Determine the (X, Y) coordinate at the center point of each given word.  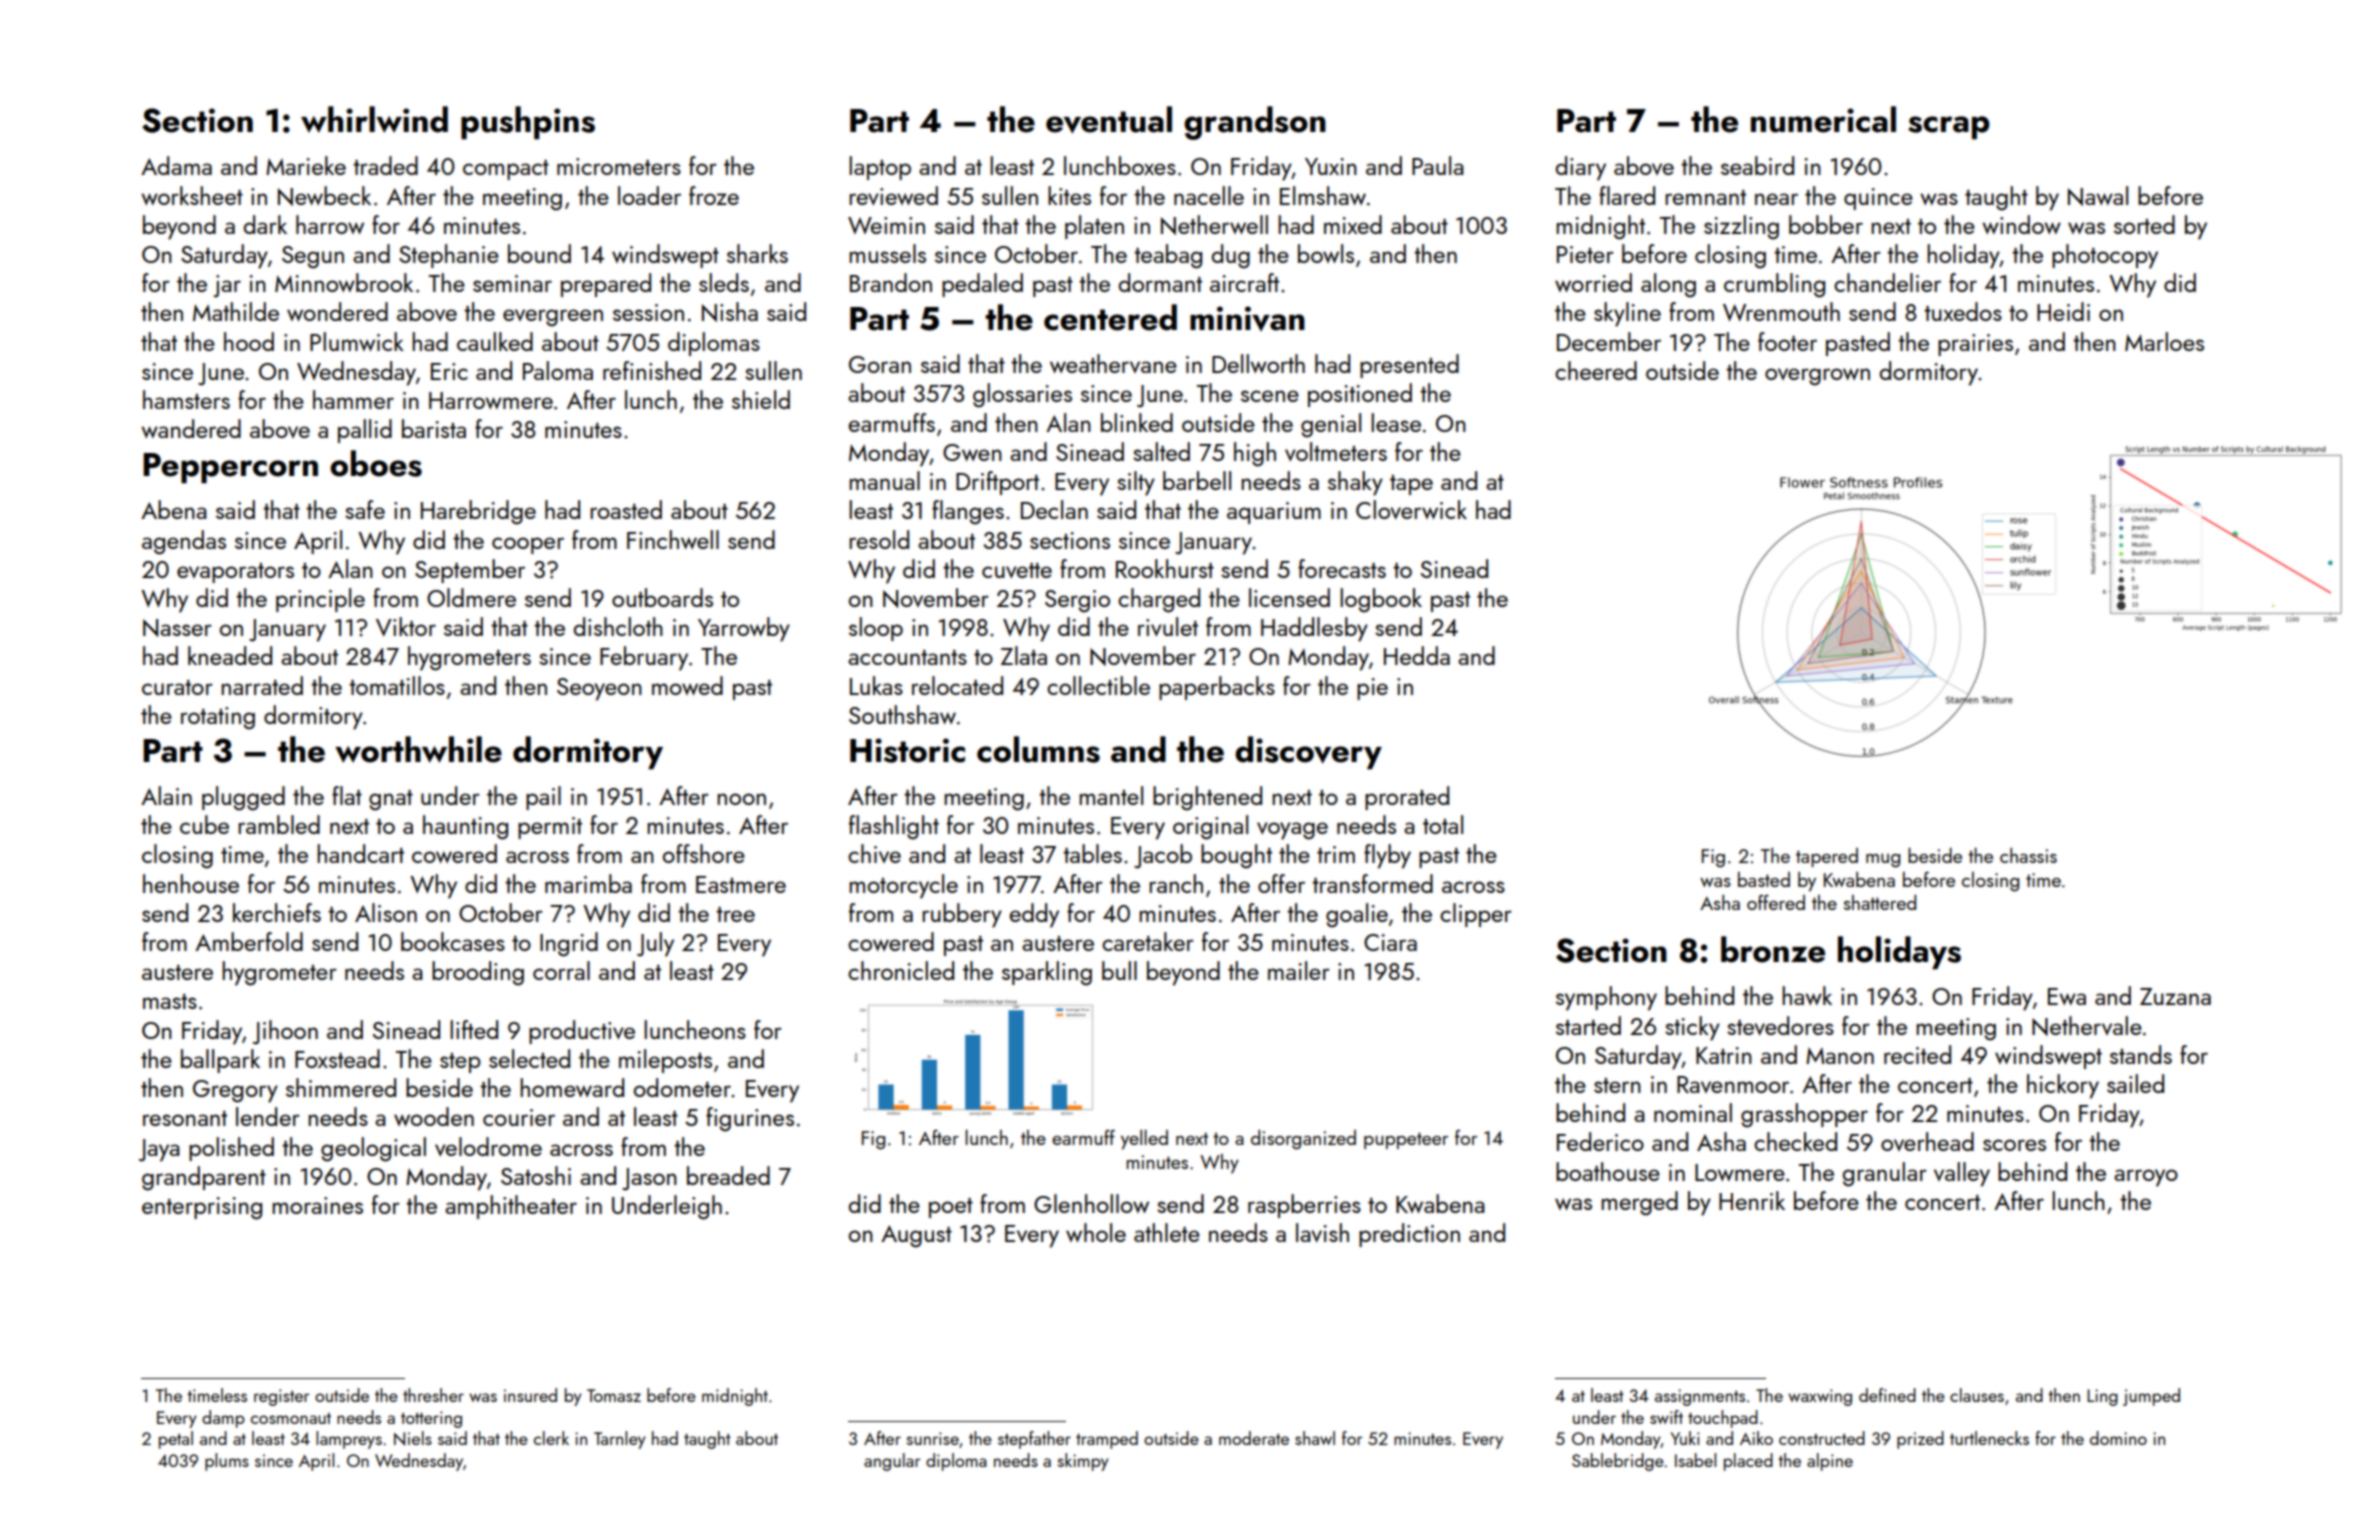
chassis (2028, 855)
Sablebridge (1618, 1462)
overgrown (1817, 377)
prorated (1407, 798)
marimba (588, 883)
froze (714, 195)
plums (227, 1462)
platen (1094, 227)
